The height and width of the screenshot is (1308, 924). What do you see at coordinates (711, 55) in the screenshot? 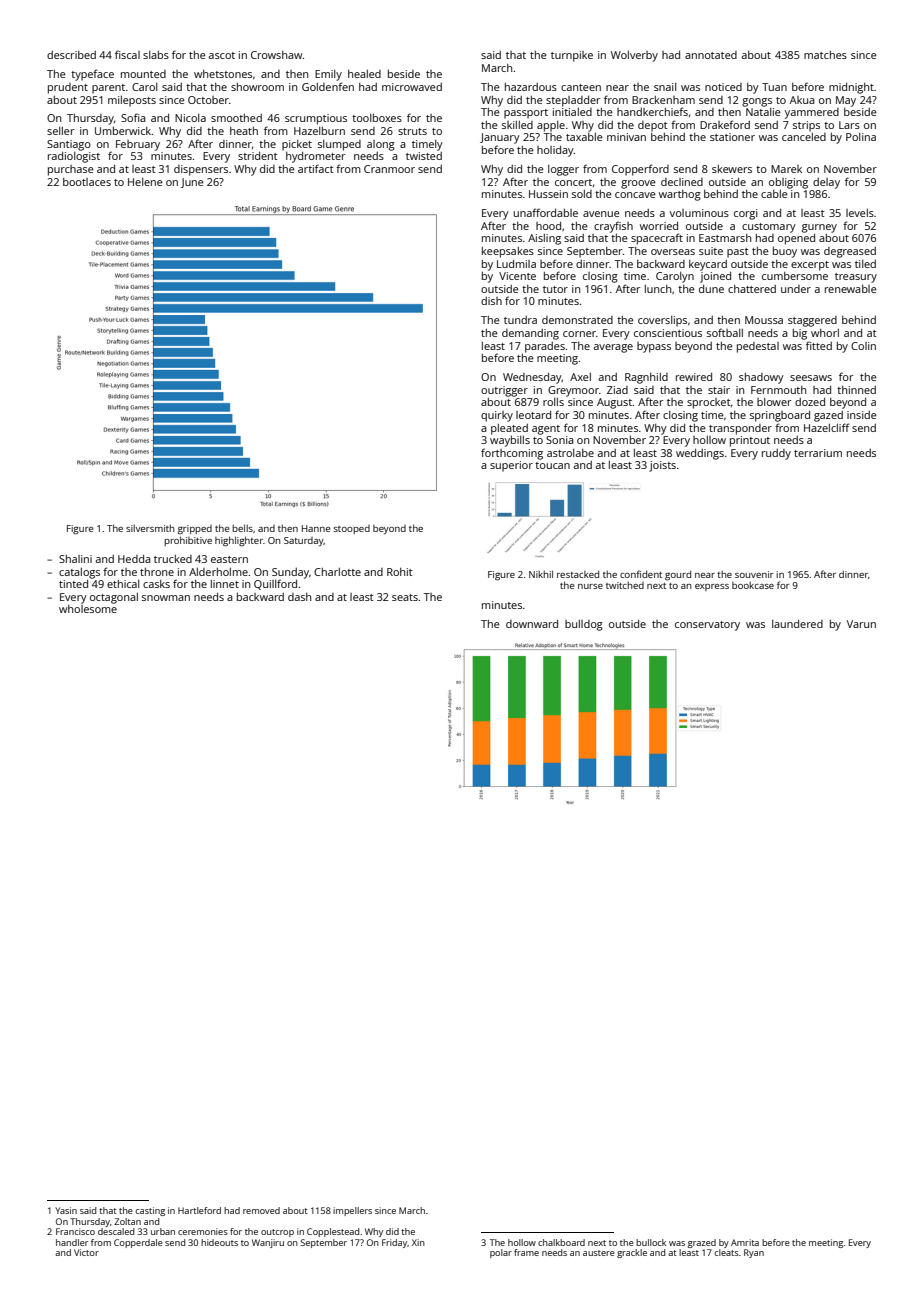
I see `annotated` at bounding box center [711, 55].
